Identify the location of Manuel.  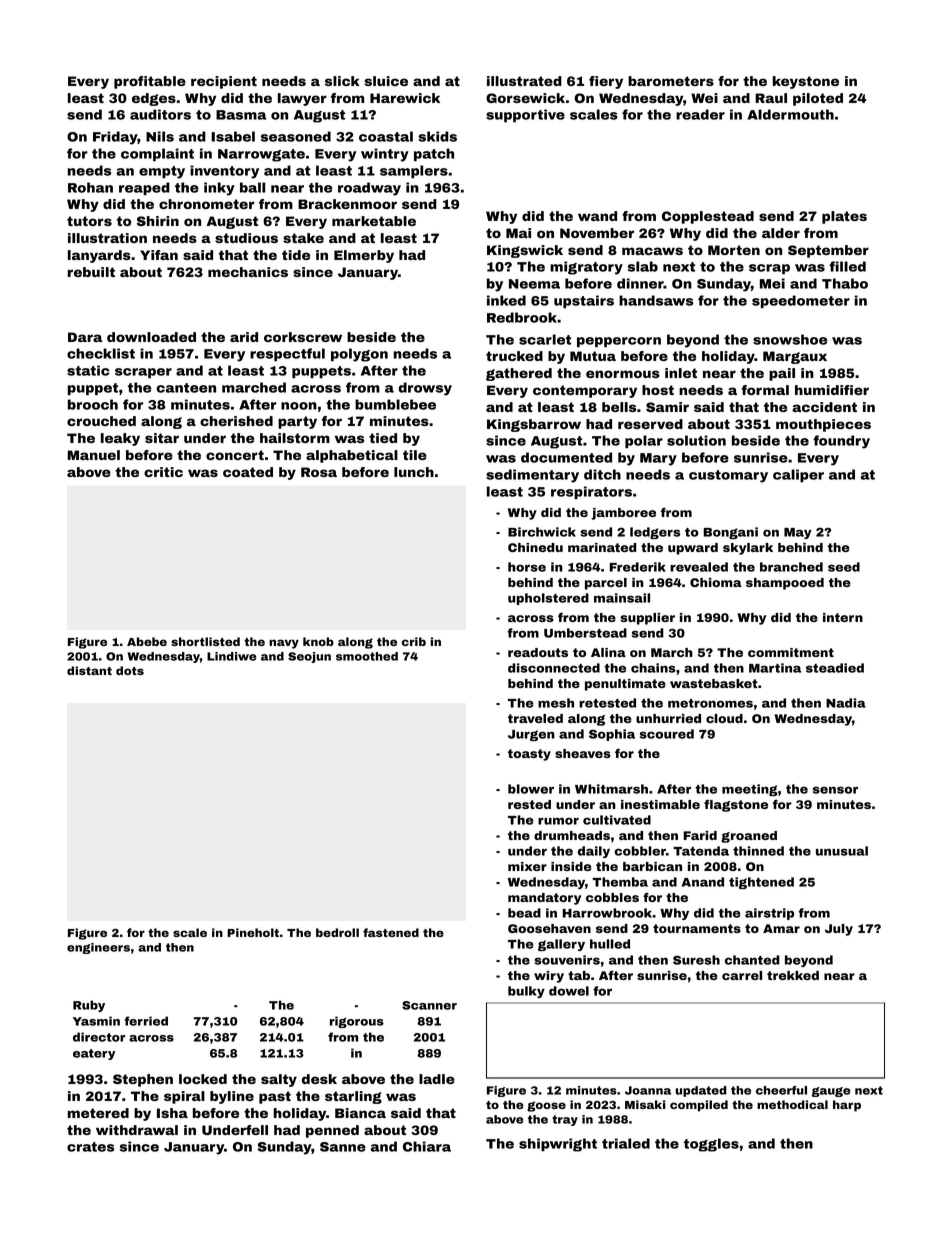
(94, 455).
